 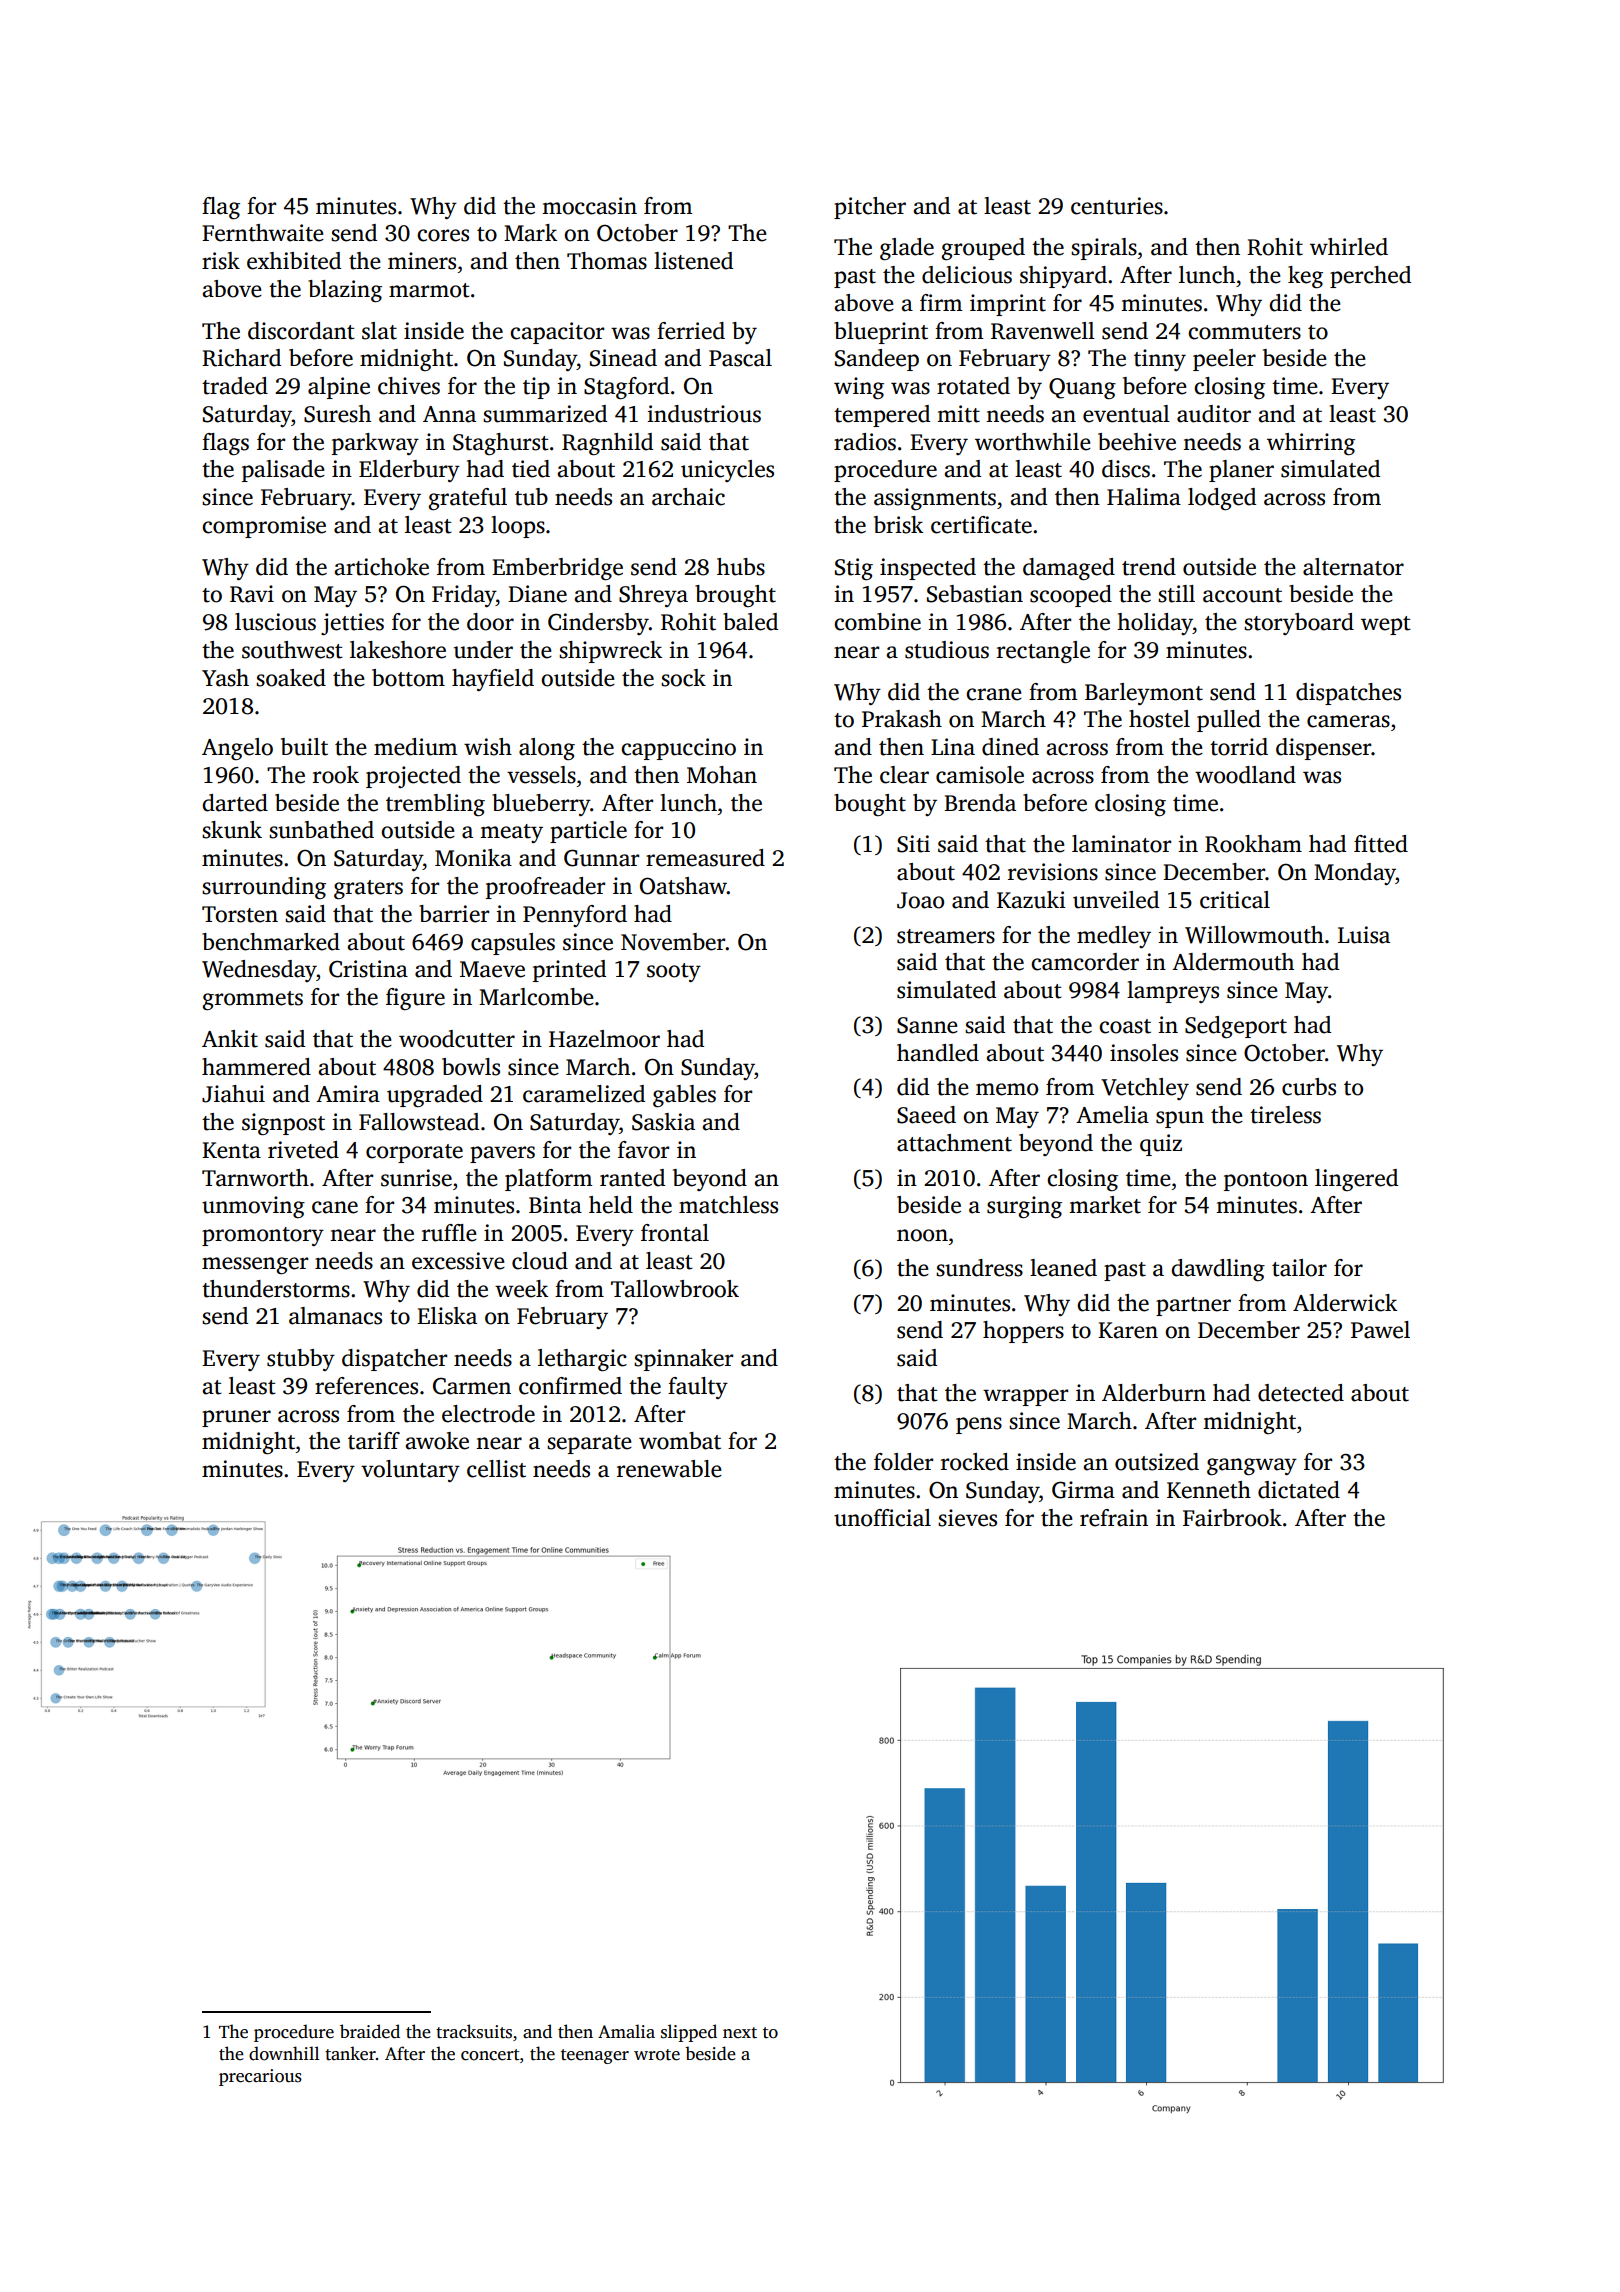 What do you see at coordinates (225, 678) in the document?
I see `Yash` at bounding box center [225, 678].
